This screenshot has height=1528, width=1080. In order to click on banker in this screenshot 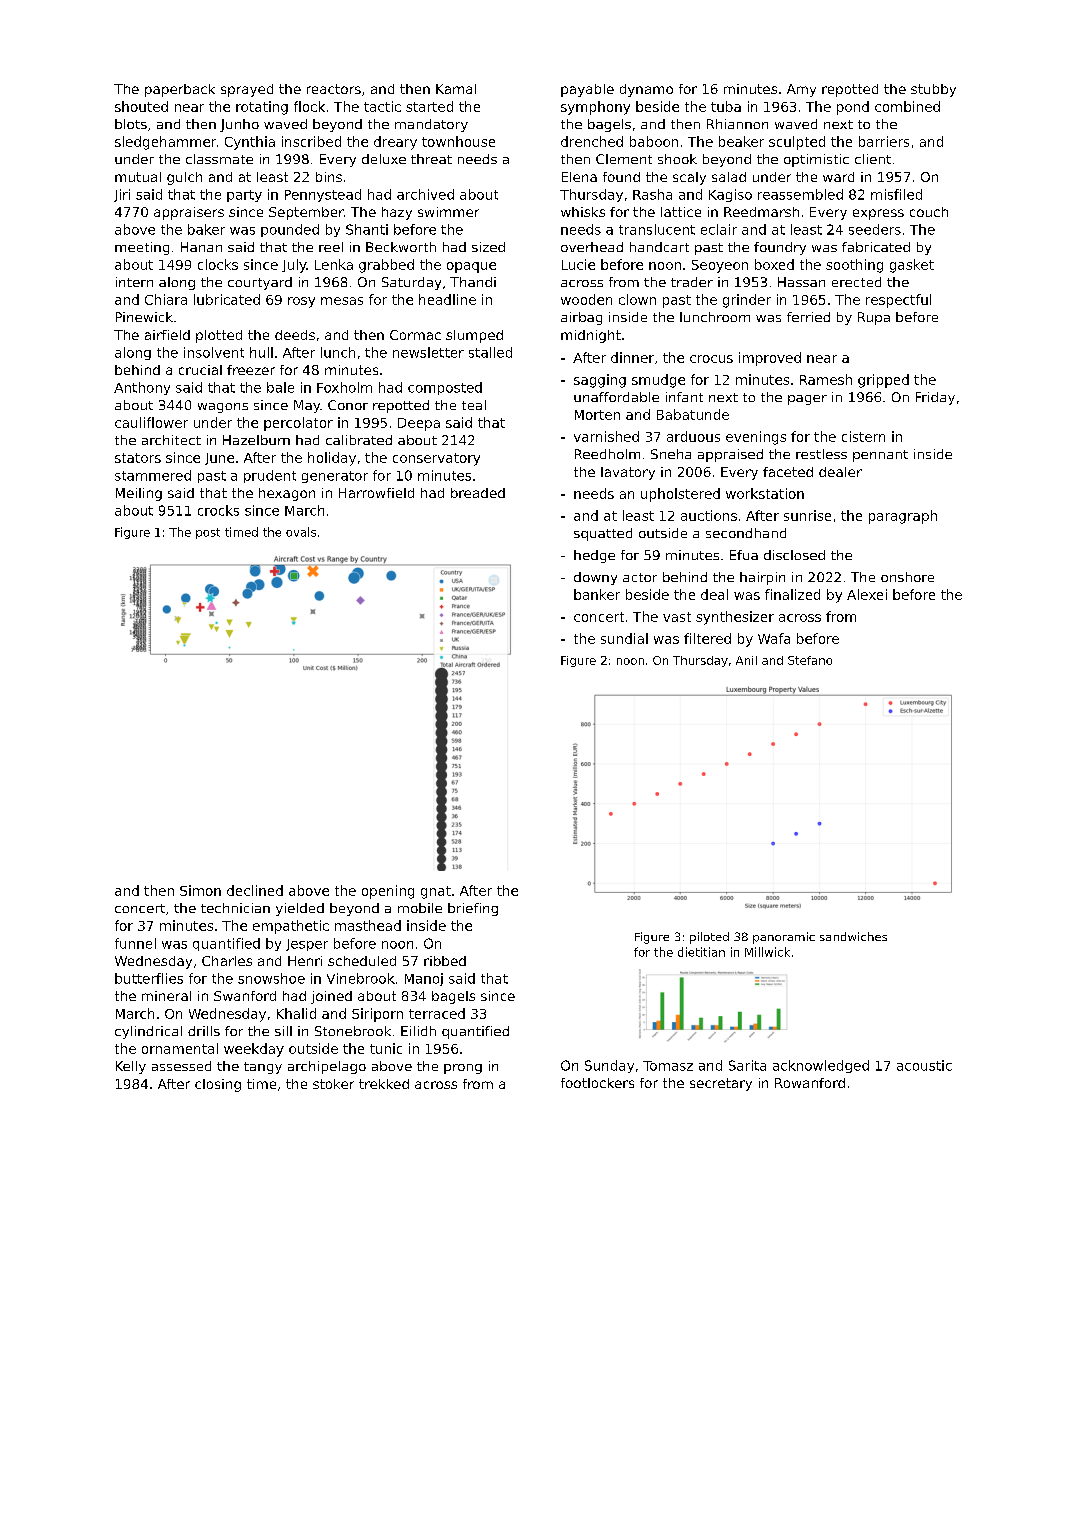, I will do `click(597, 594)`.
